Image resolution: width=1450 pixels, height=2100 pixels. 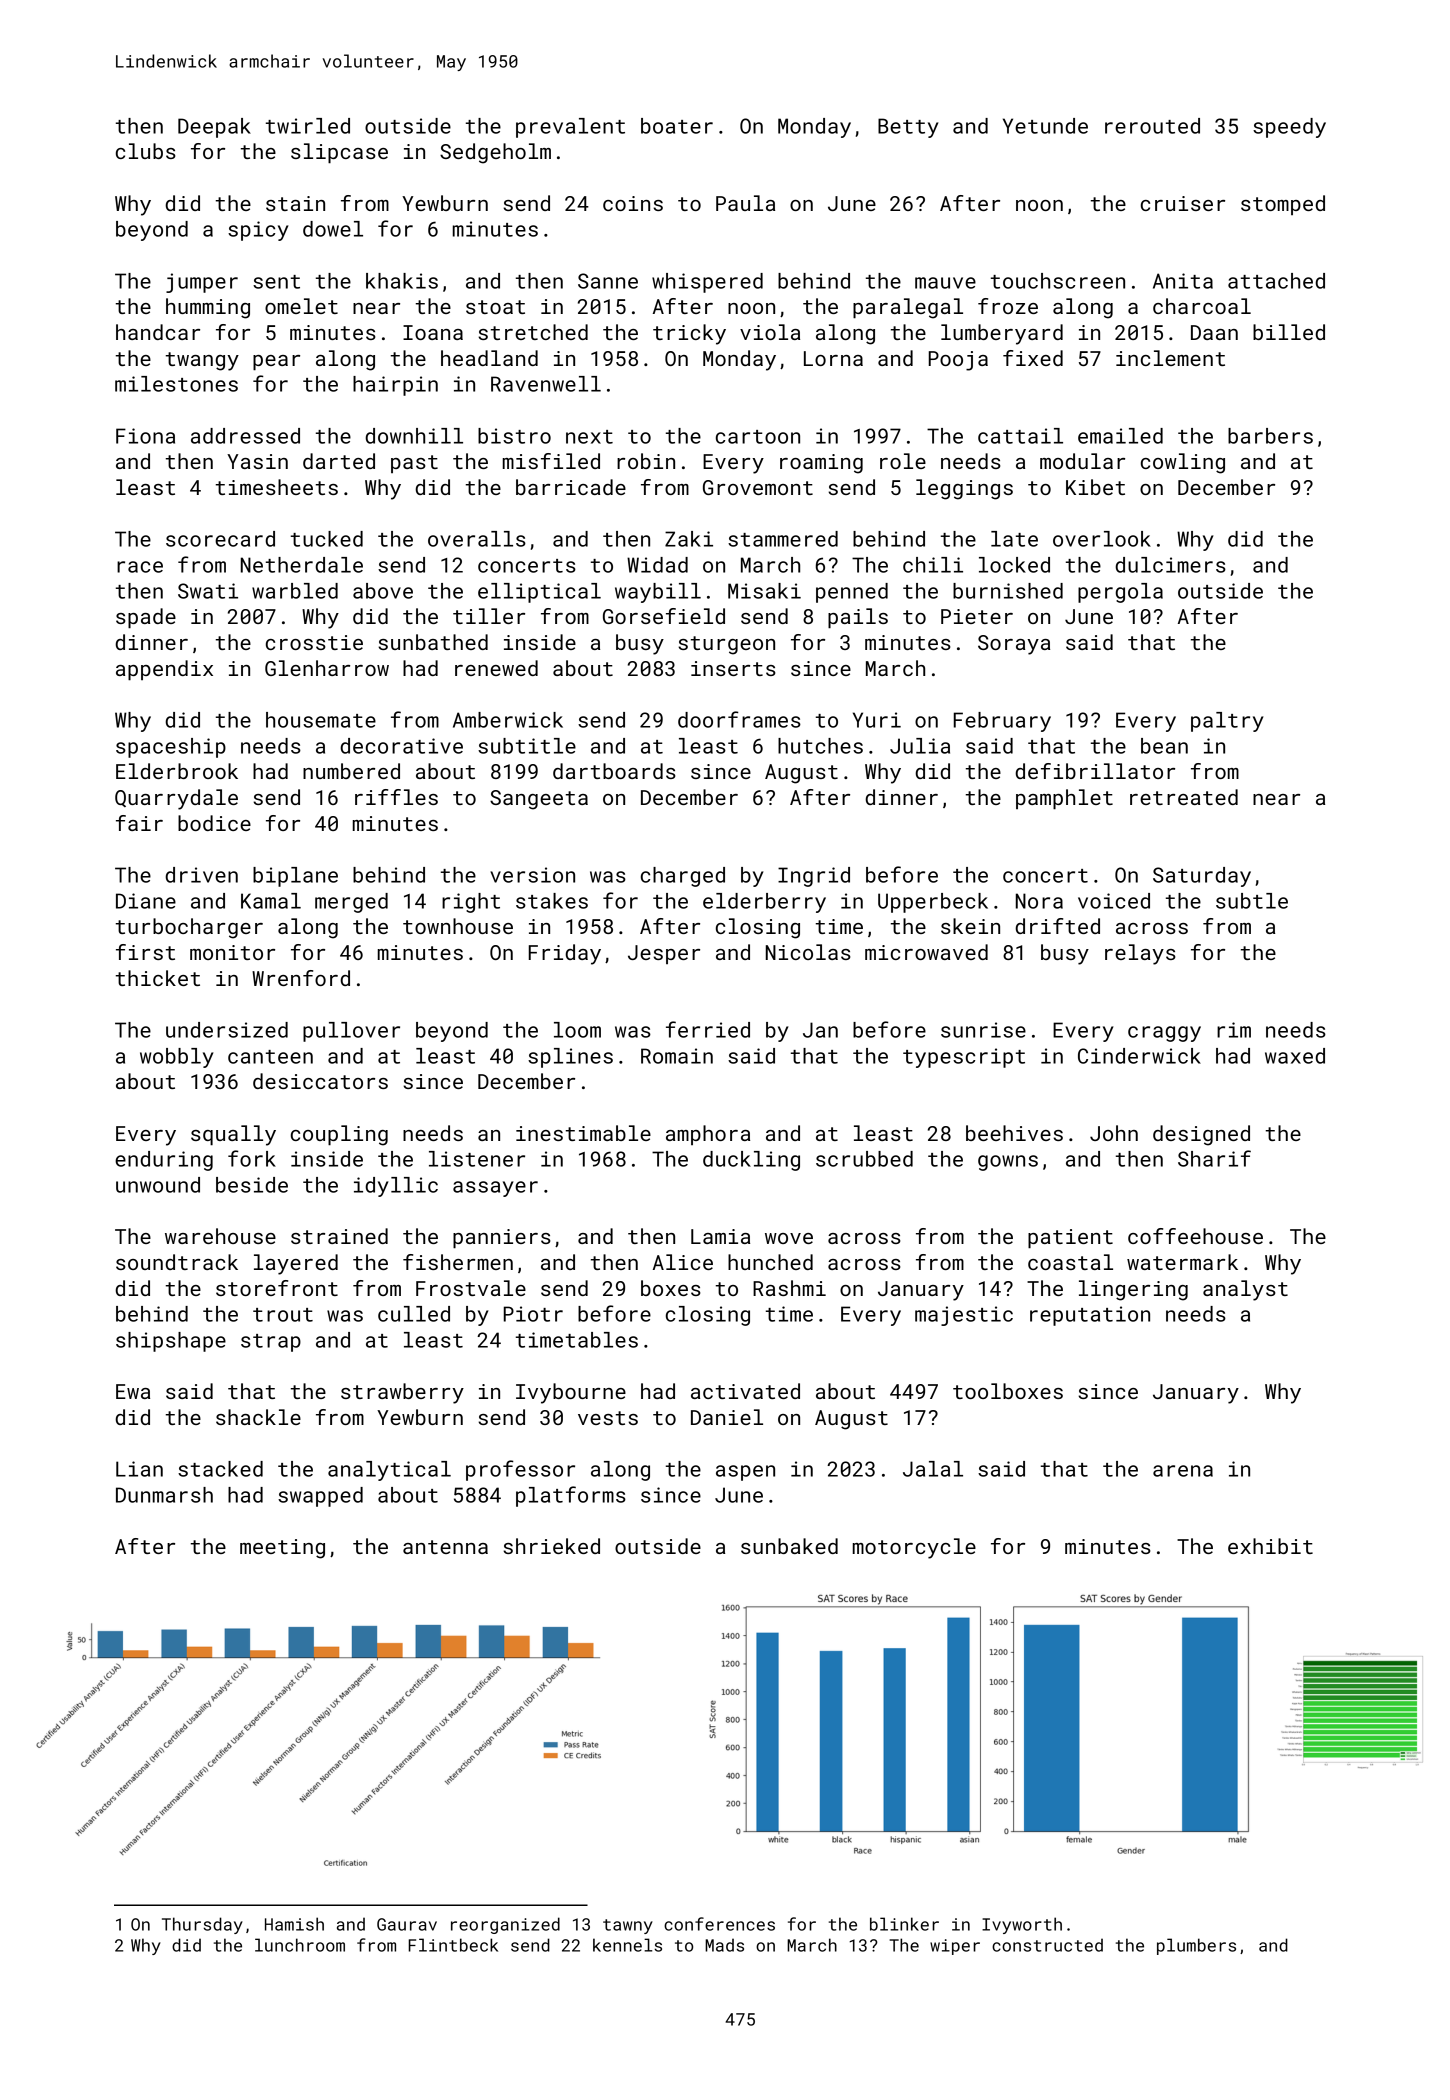 I want to click on Nicolas, so click(x=808, y=952).
